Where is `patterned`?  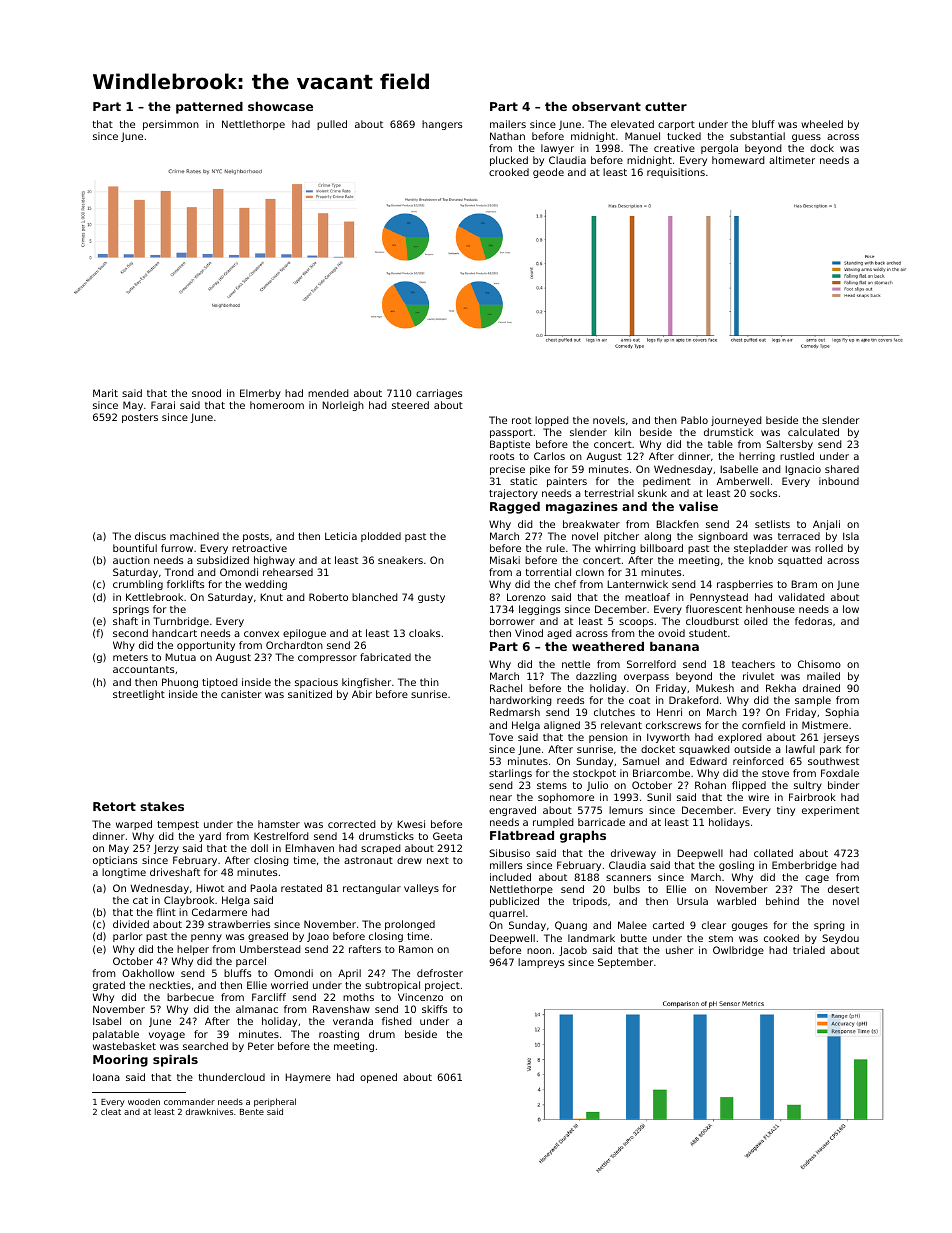 patterned is located at coordinates (209, 108).
